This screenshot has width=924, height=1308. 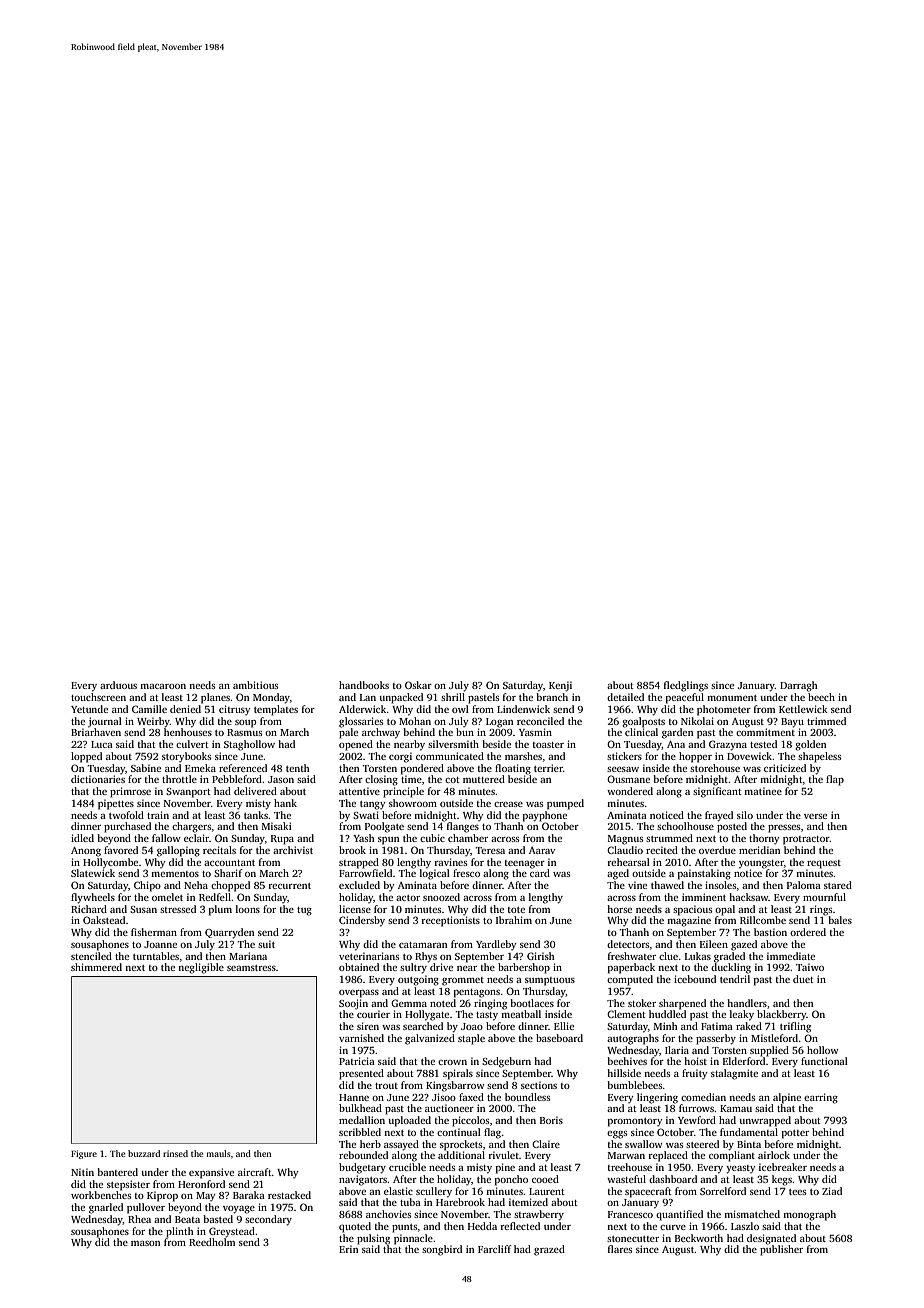 I want to click on tendril, so click(x=735, y=979).
